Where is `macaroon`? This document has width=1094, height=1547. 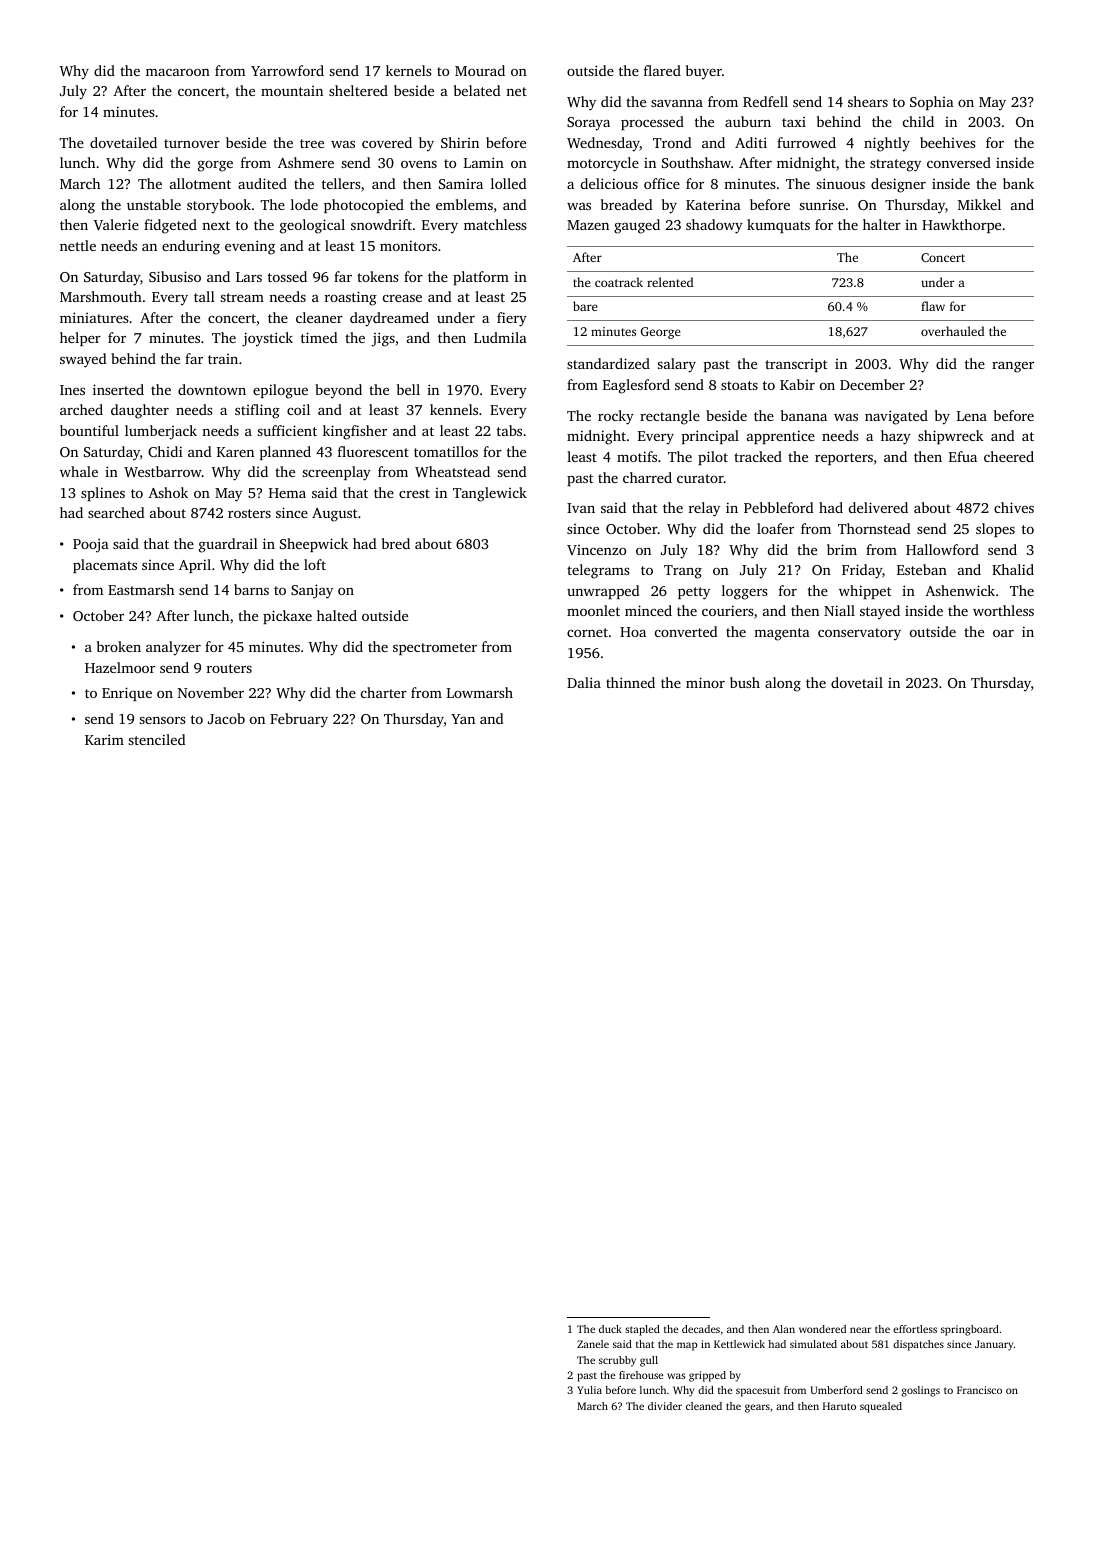
macaroon is located at coordinates (178, 72).
